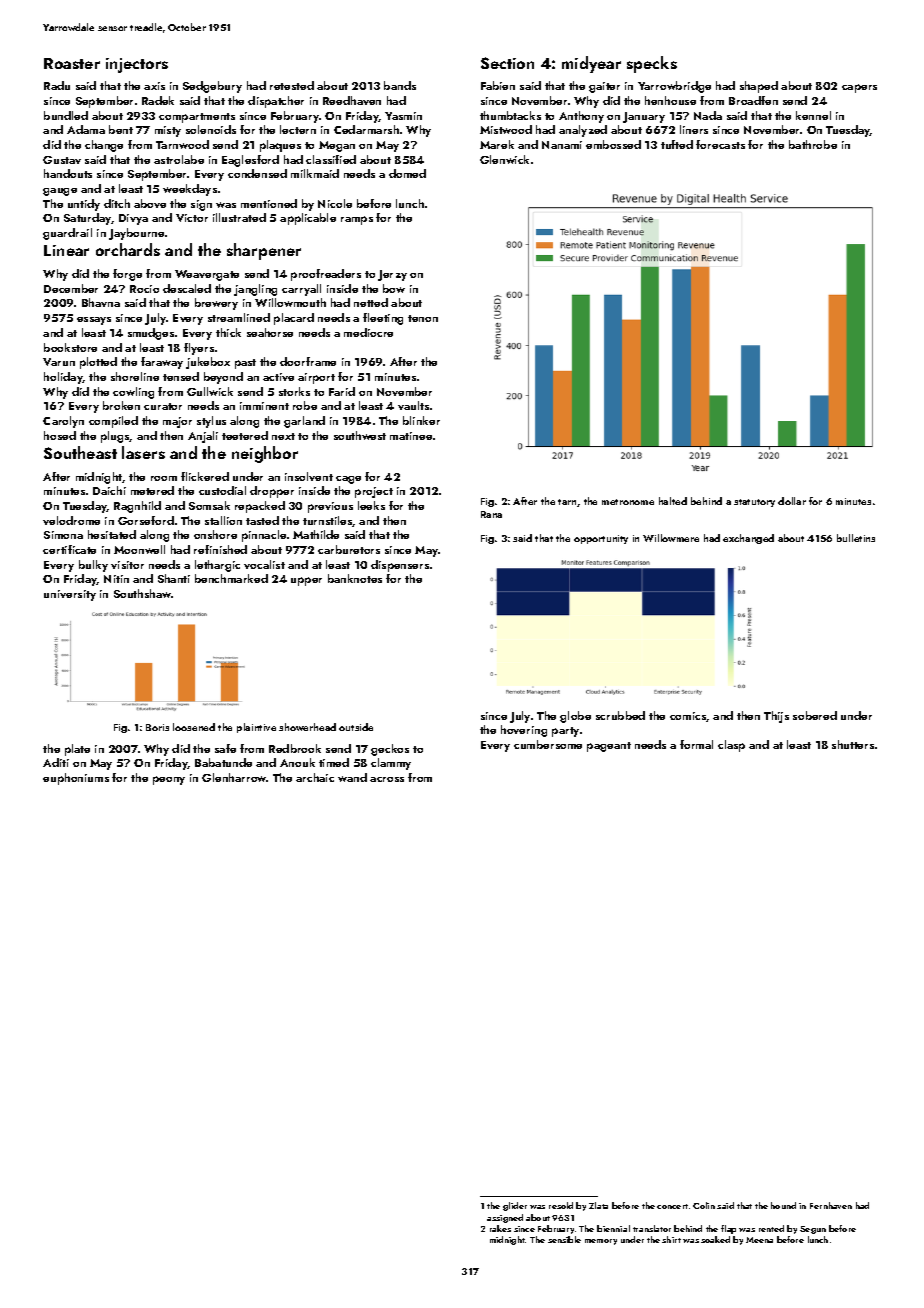 The height and width of the screenshot is (1308, 924). Describe the element at coordinates (613, 144) in the screenshot. I see `embossed` at that location.
